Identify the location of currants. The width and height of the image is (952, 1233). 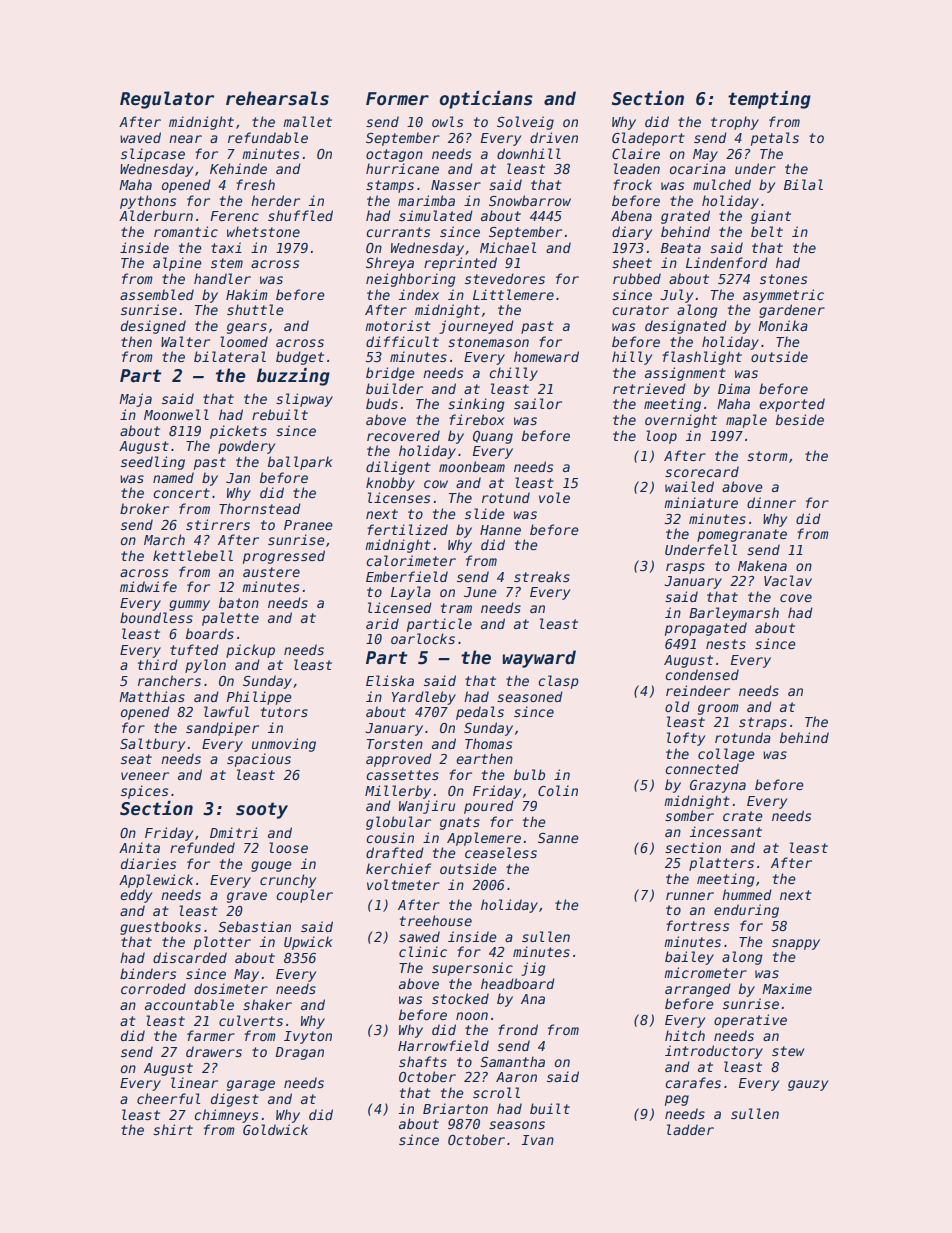
(398, 232).
